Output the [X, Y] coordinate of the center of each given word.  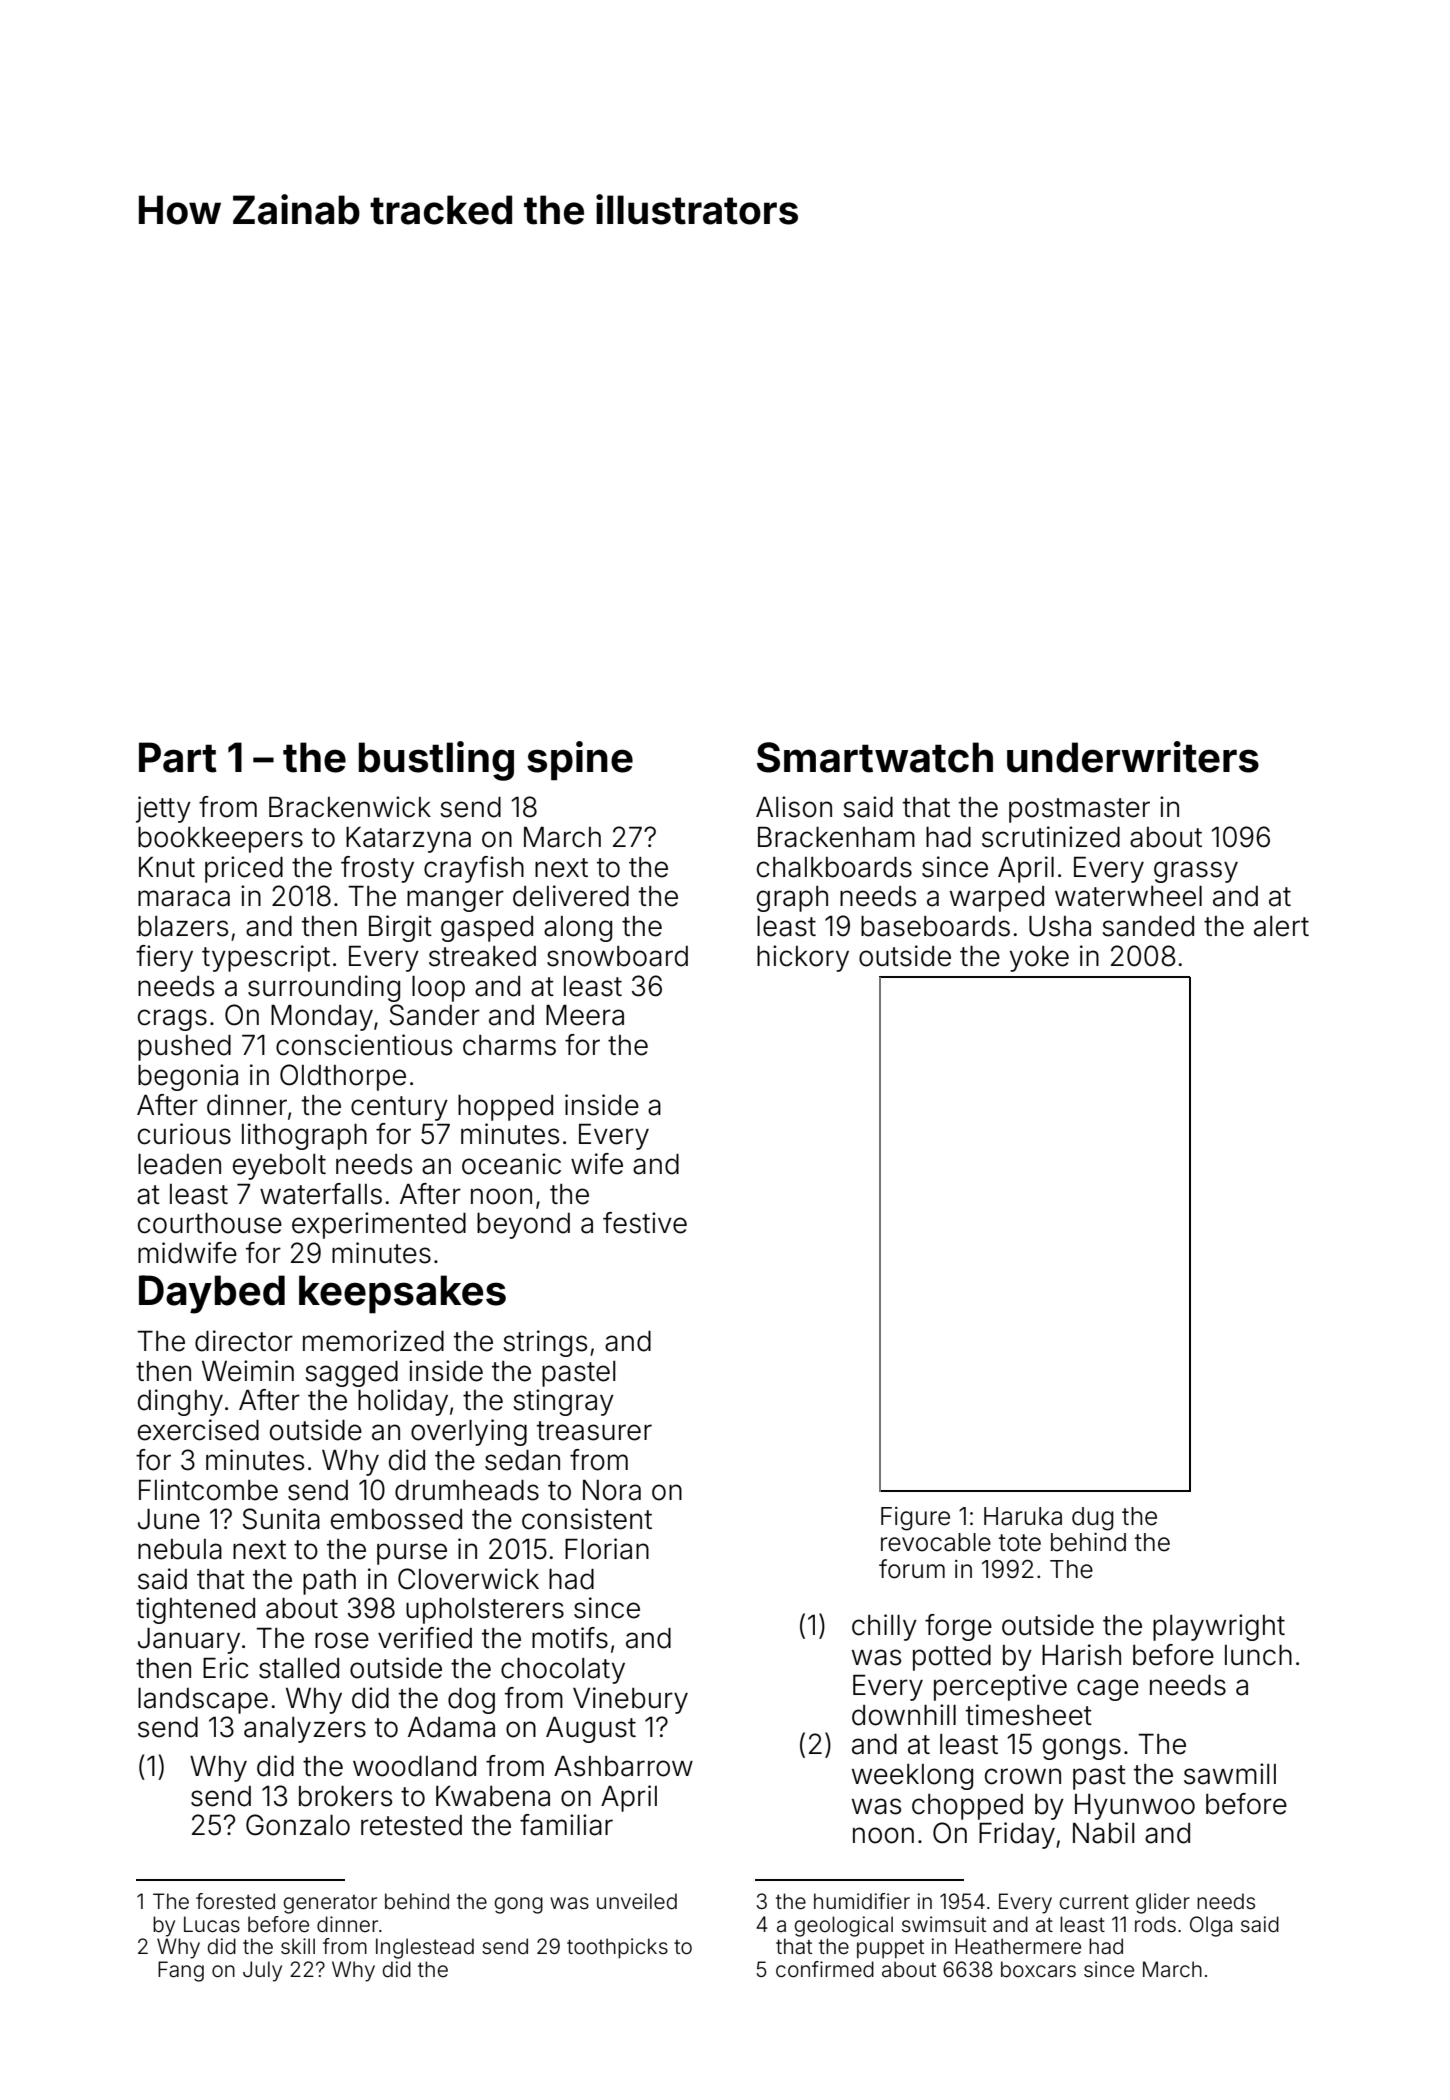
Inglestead [425, 1948]
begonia [188, 1077]
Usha [1060, 926]
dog [471, 1701]
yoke [1039, 959]
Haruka [1023, 1516]
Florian [607, 1549]
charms [509, 1045]
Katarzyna [408, 840]
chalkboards [834, 867]
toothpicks [617, 1948]
